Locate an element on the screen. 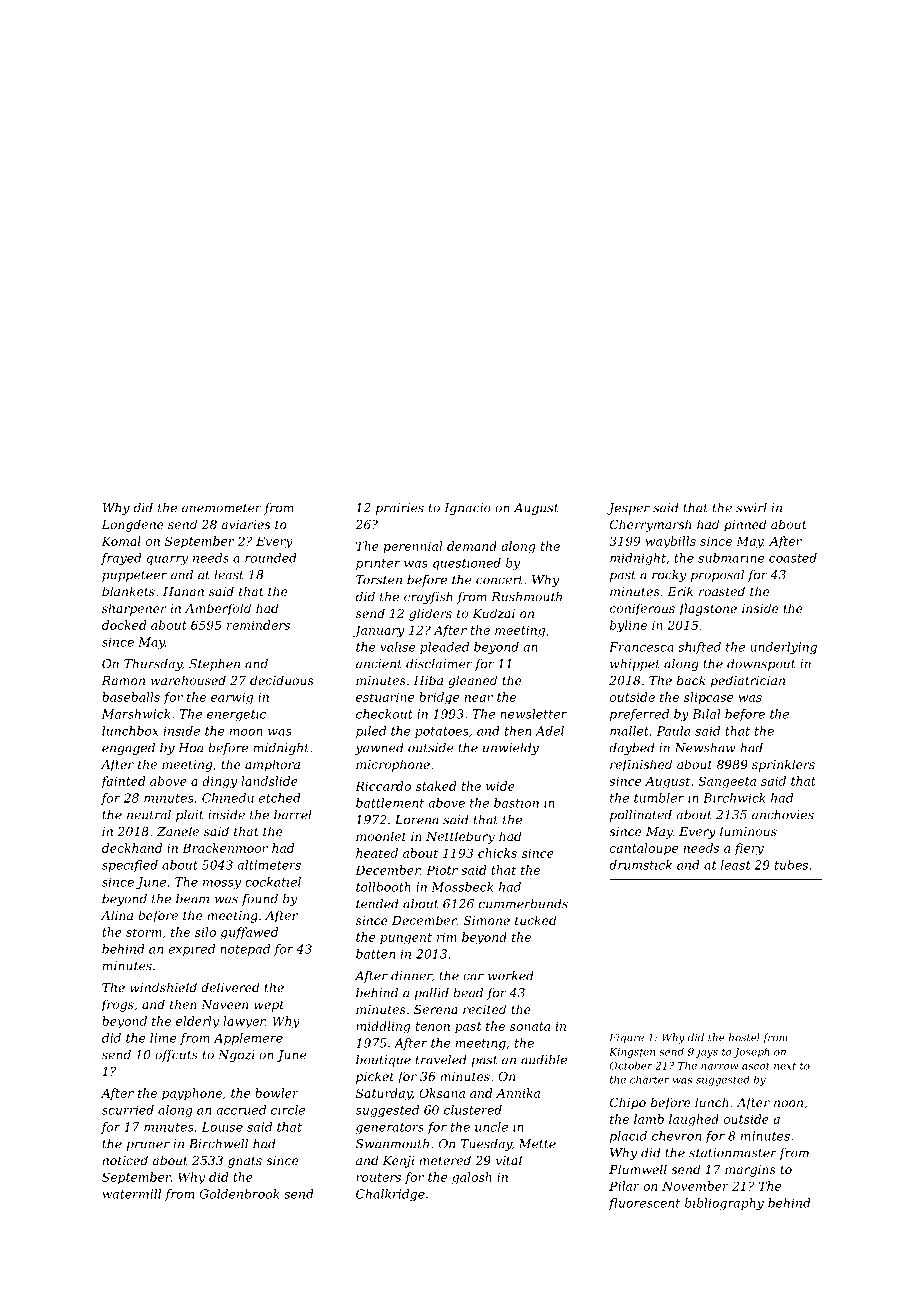  Cherrymarsh is located at coordinates (650, 525).
